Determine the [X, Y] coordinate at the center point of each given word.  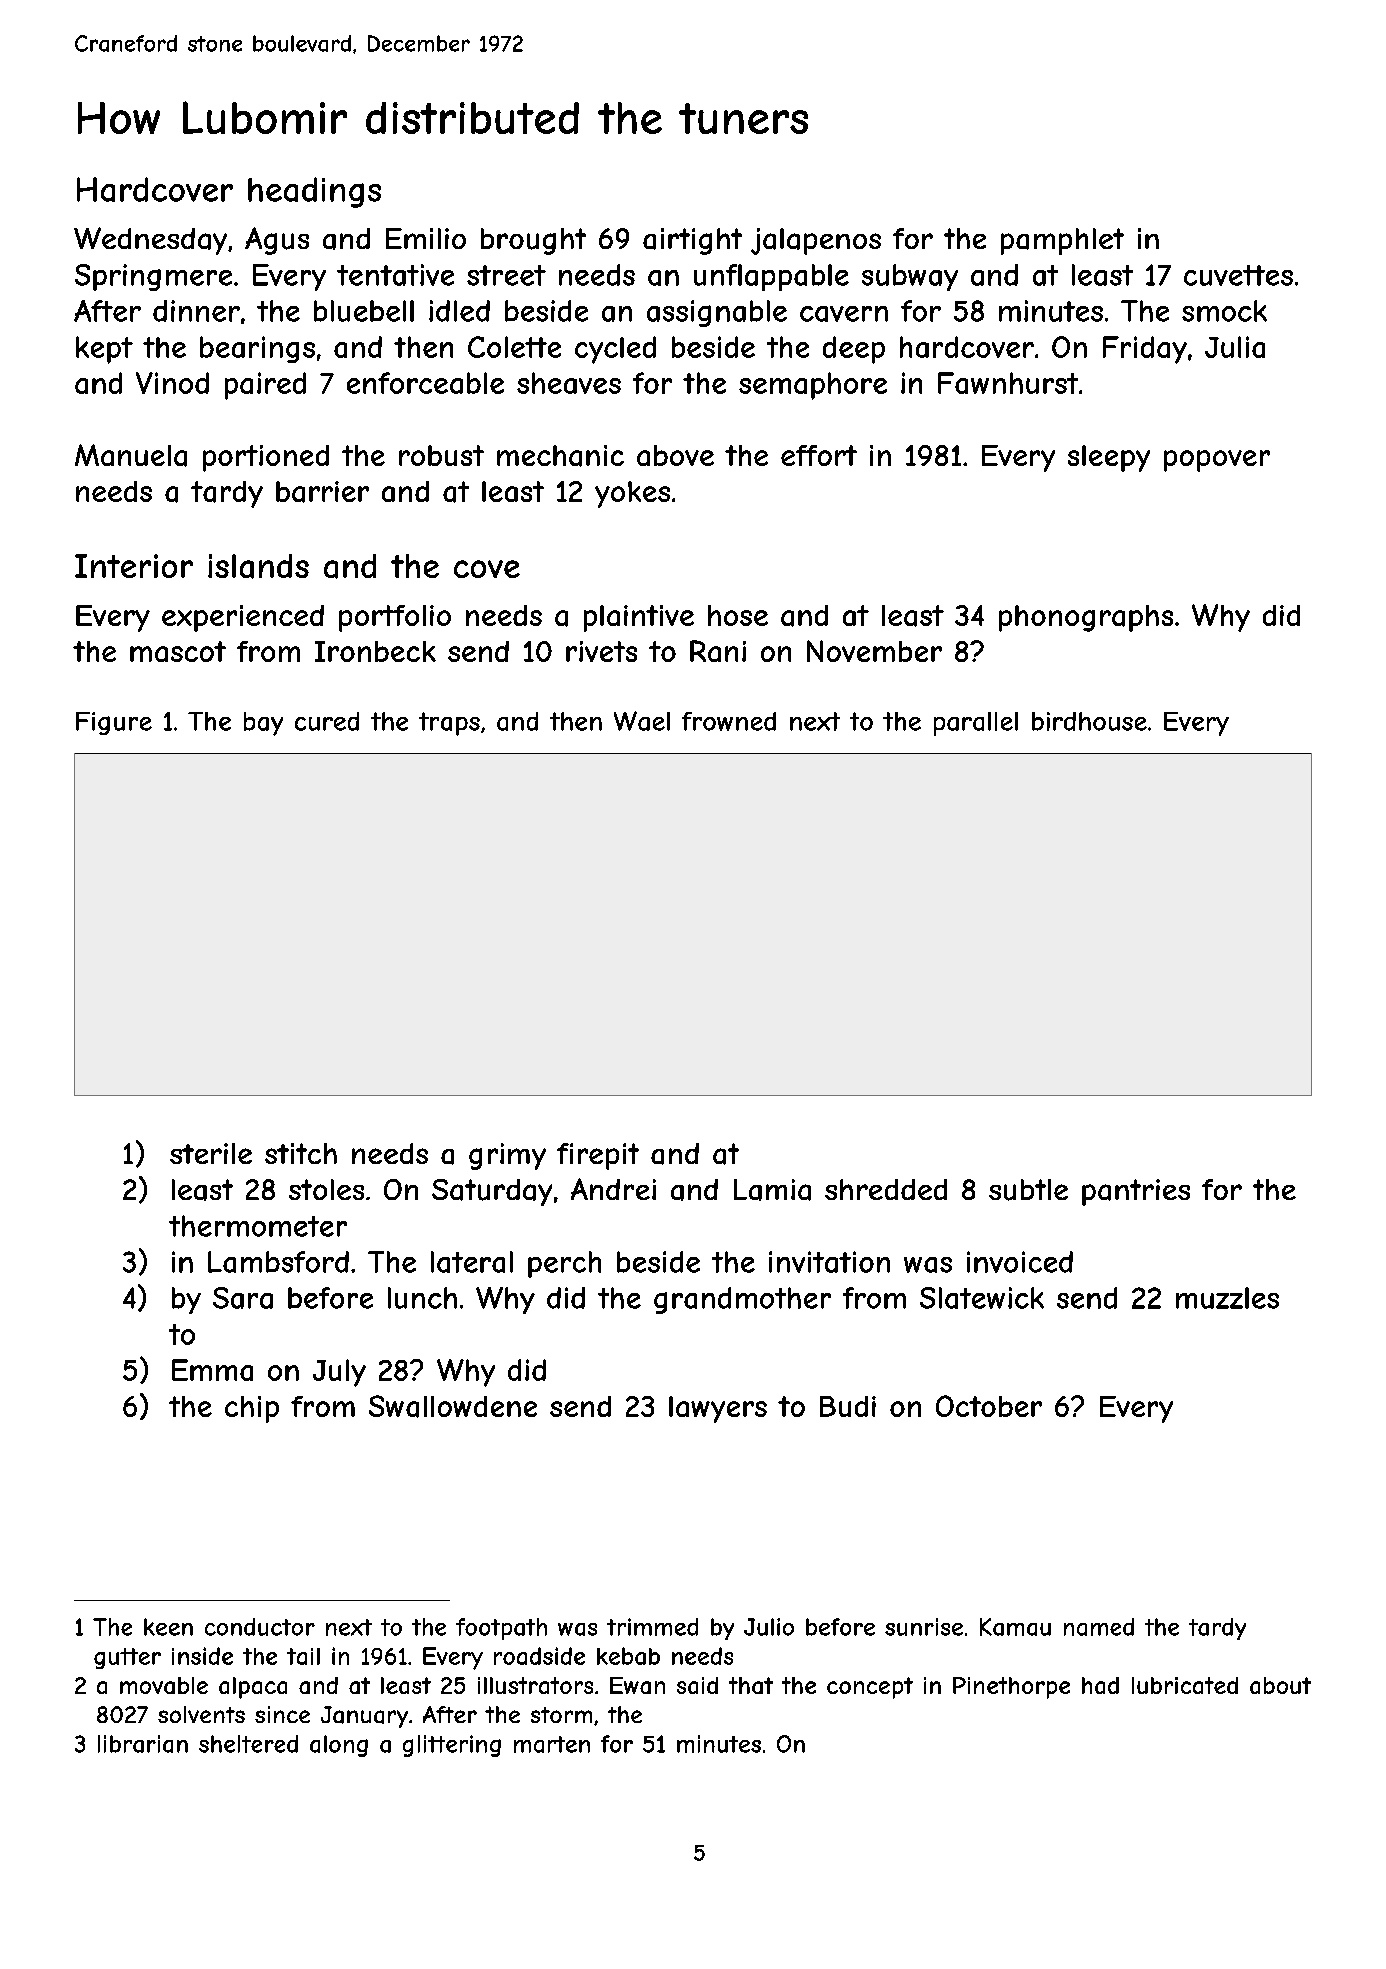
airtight [692, 241]
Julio [769, 1627]
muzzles [1227, 1298]
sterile [211, 1153]
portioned [266, 458]
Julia [1235, 347]
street [506, 275]
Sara [243, 1298]
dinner [196, 311]
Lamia [772, 1190]
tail [303, 1656]
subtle [1028, 1190]
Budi [848, 1406]
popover [1217, 461]
